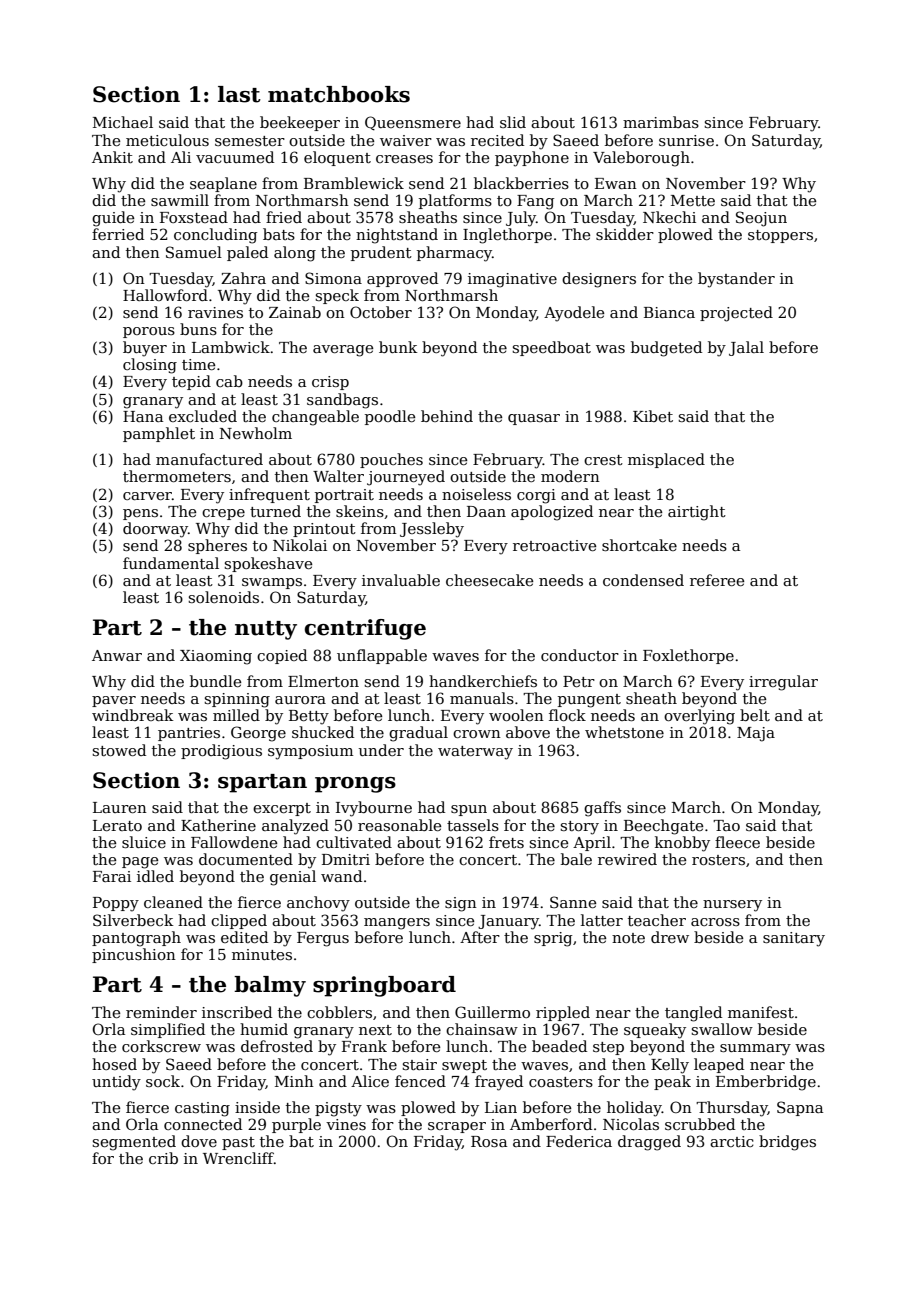 The height and width of the image is (1308, 924). What do you see at coordinates (119, 750) in the image?
I see `stowed` at bounding box center [119, 750].
